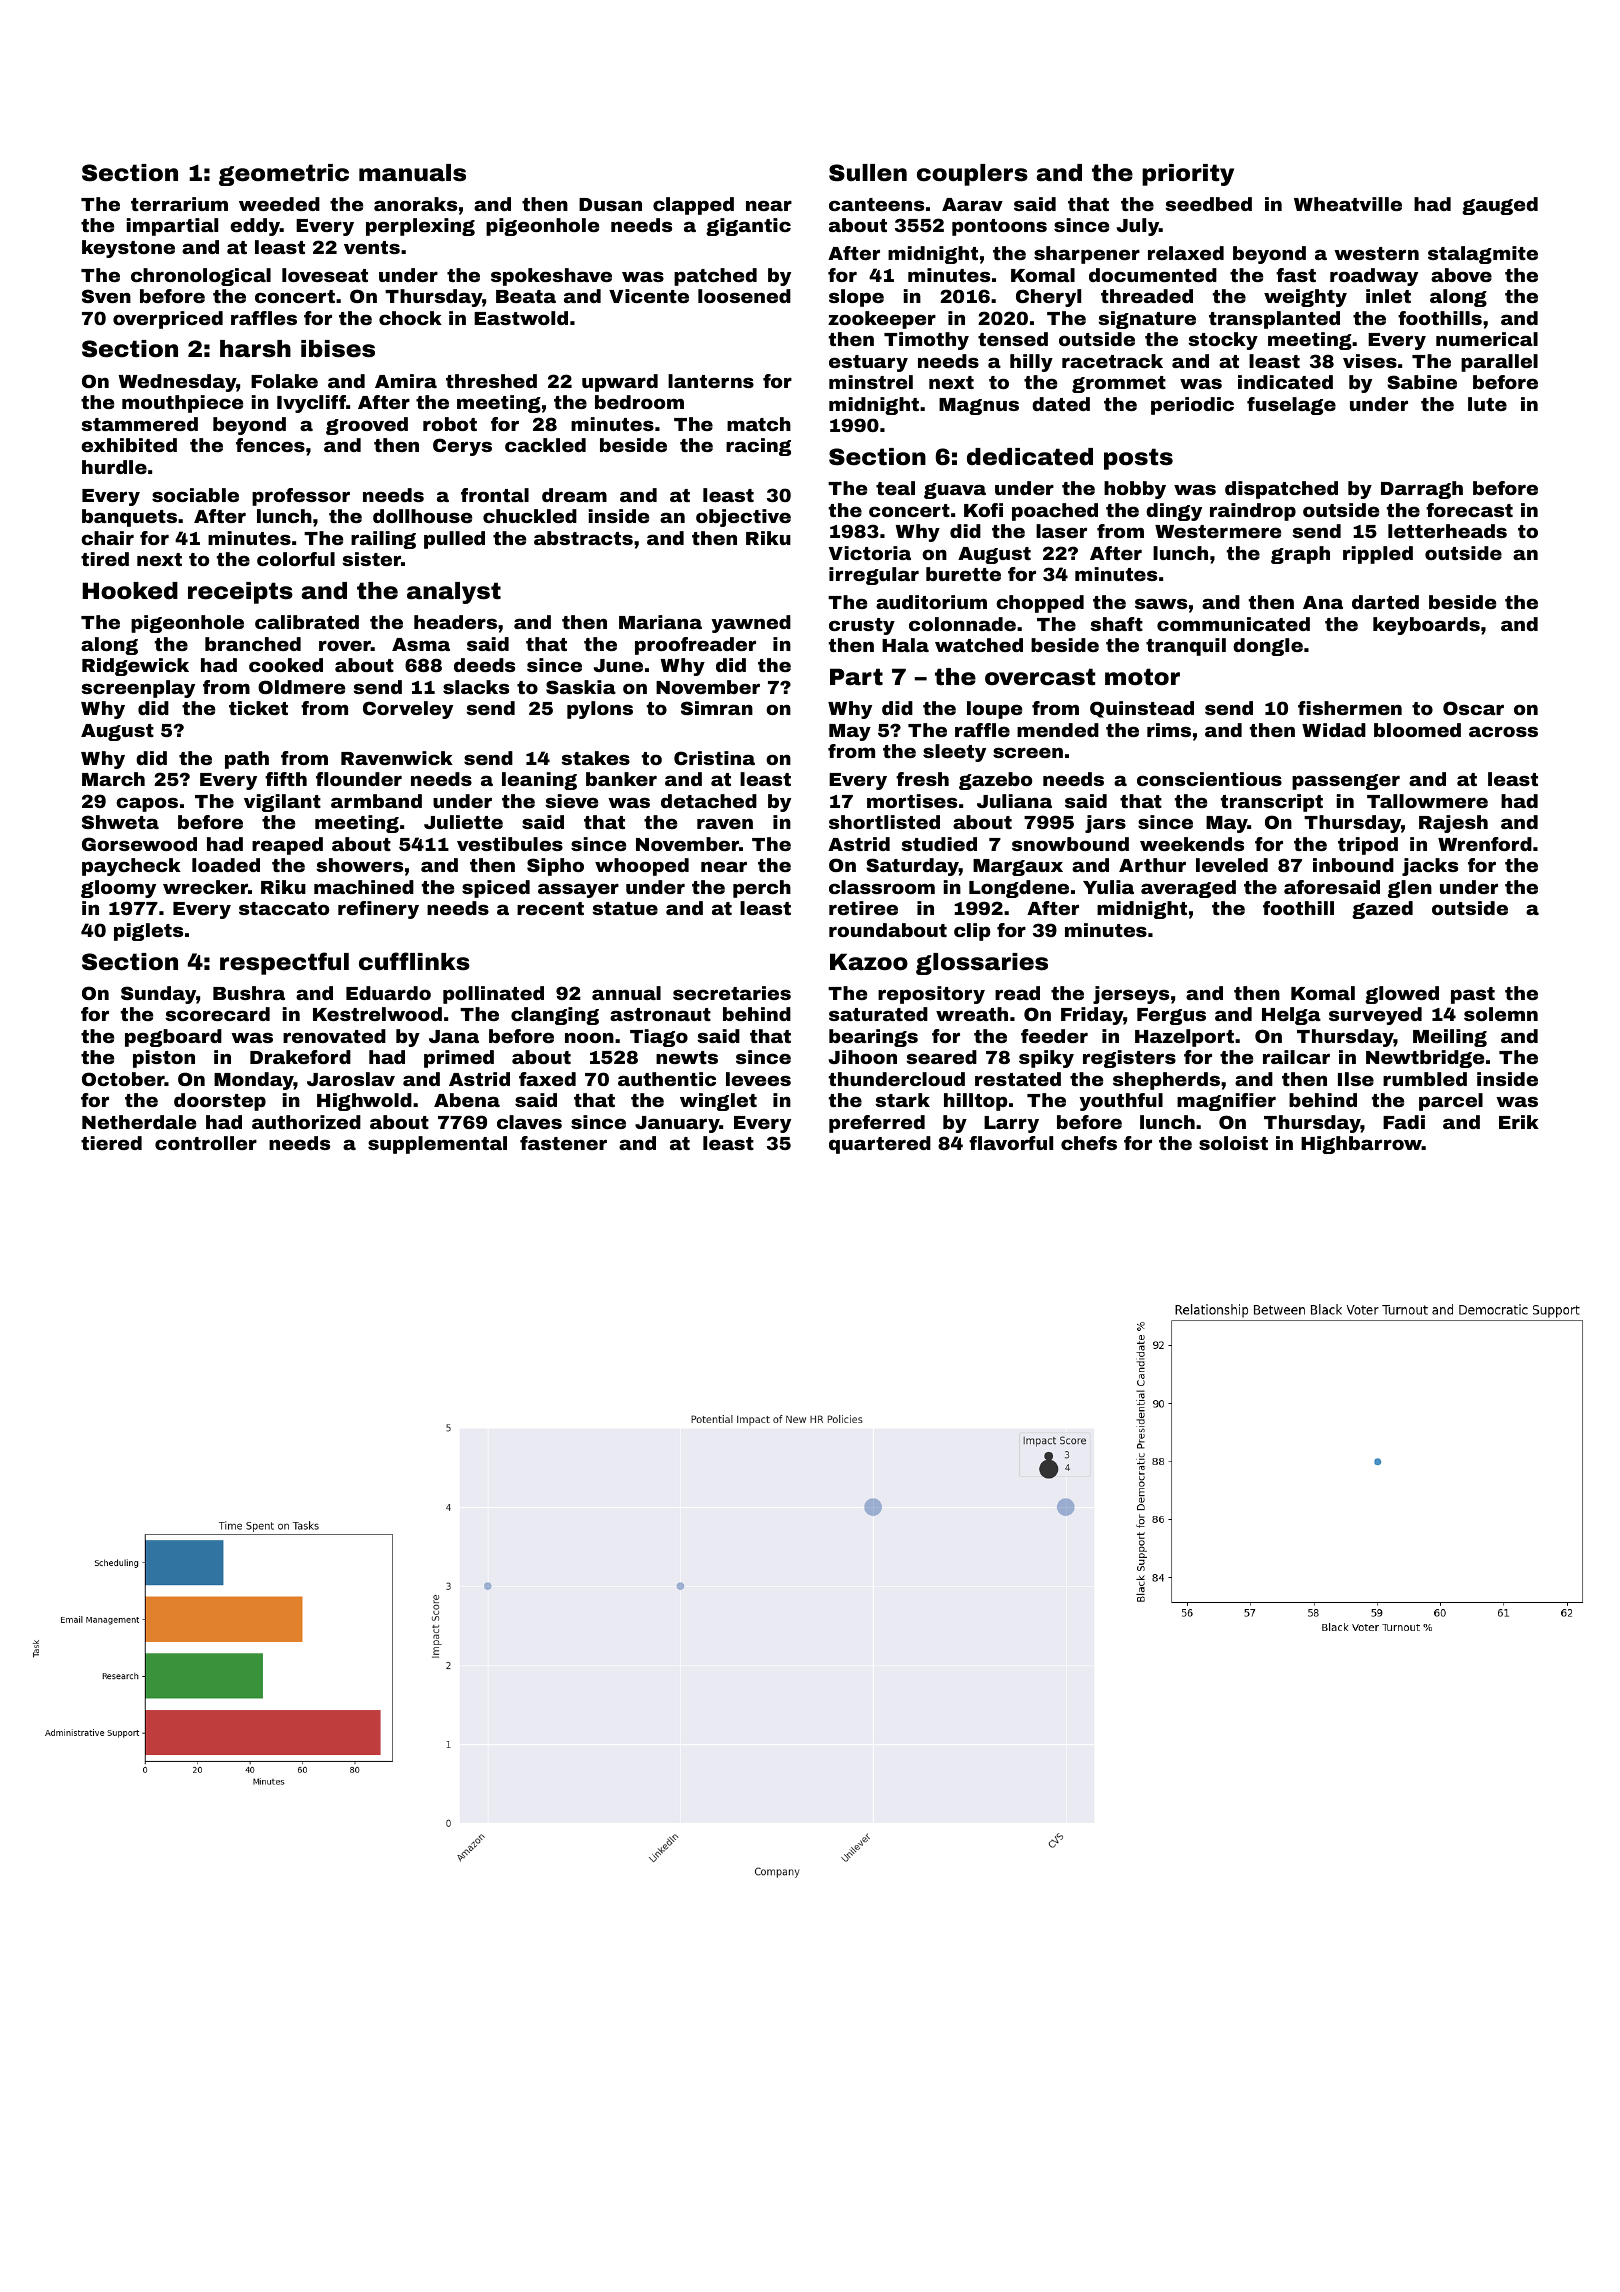 The height and width of the image is (2292, 1620). I want to click on banquets, so click(129, 518).
